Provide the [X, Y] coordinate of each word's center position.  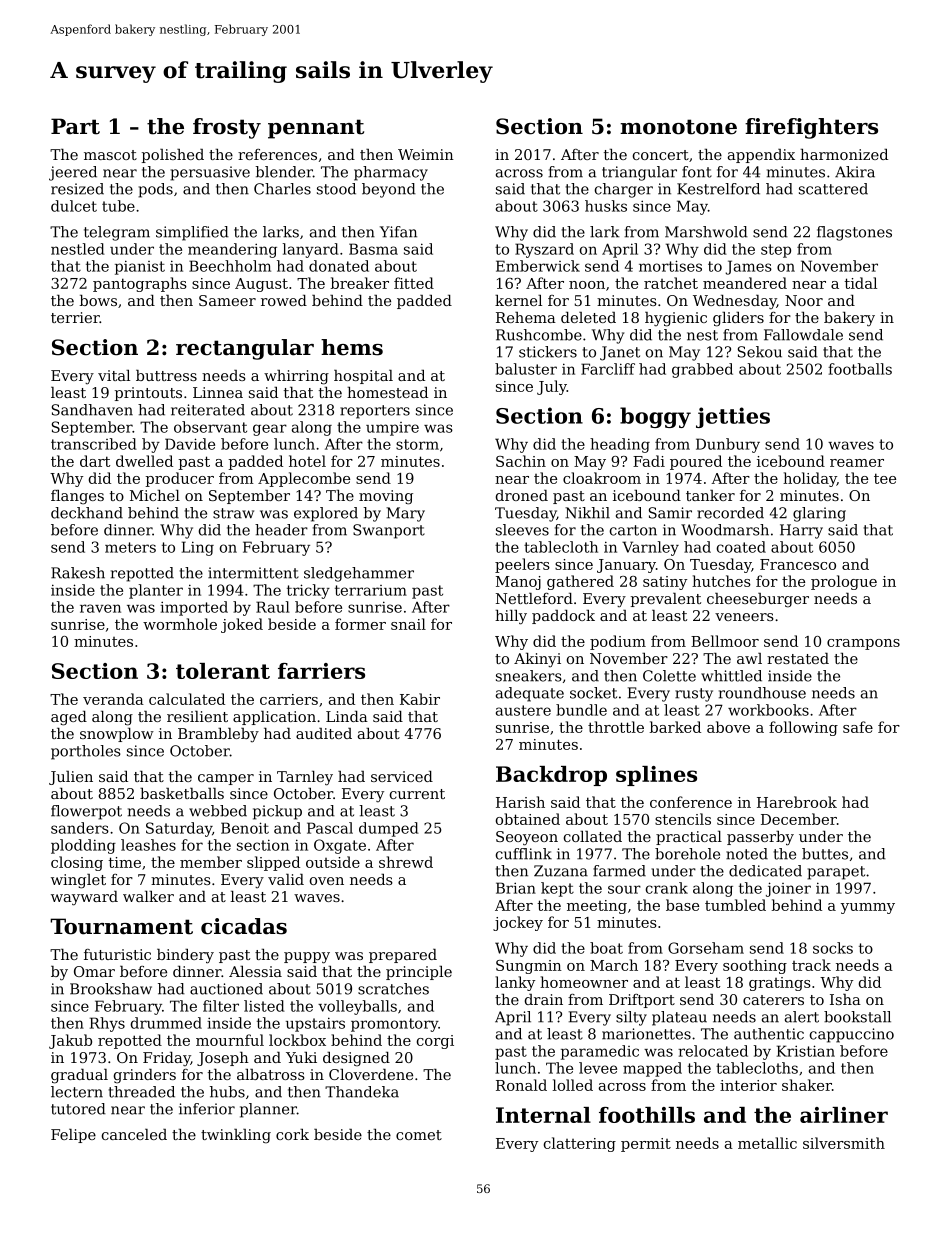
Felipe [73, 1136]
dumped [389, 829]
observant [210, 427]
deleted [588, 317]
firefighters [811, 128]
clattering [580, 1144]
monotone [678, 127]
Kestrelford [718, 189]
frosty [227, 128]
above [728, 727]
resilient [197, 716]
